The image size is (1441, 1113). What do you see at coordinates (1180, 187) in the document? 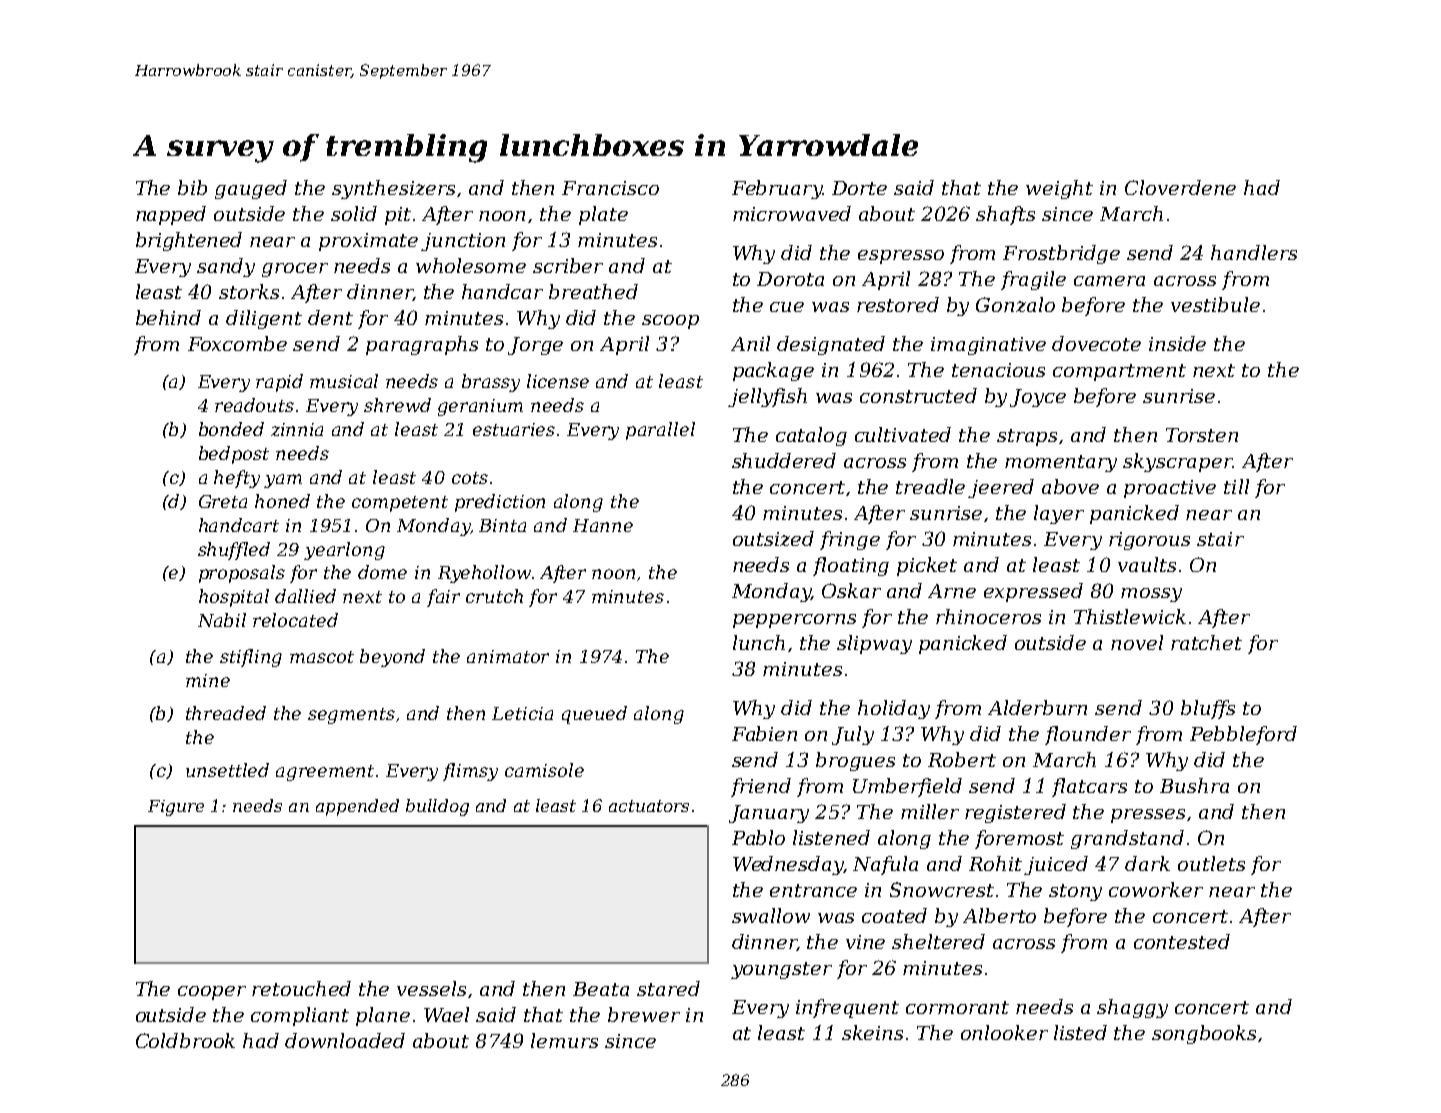
I see `Cloverdene` at bounding box center [1180, 187].
